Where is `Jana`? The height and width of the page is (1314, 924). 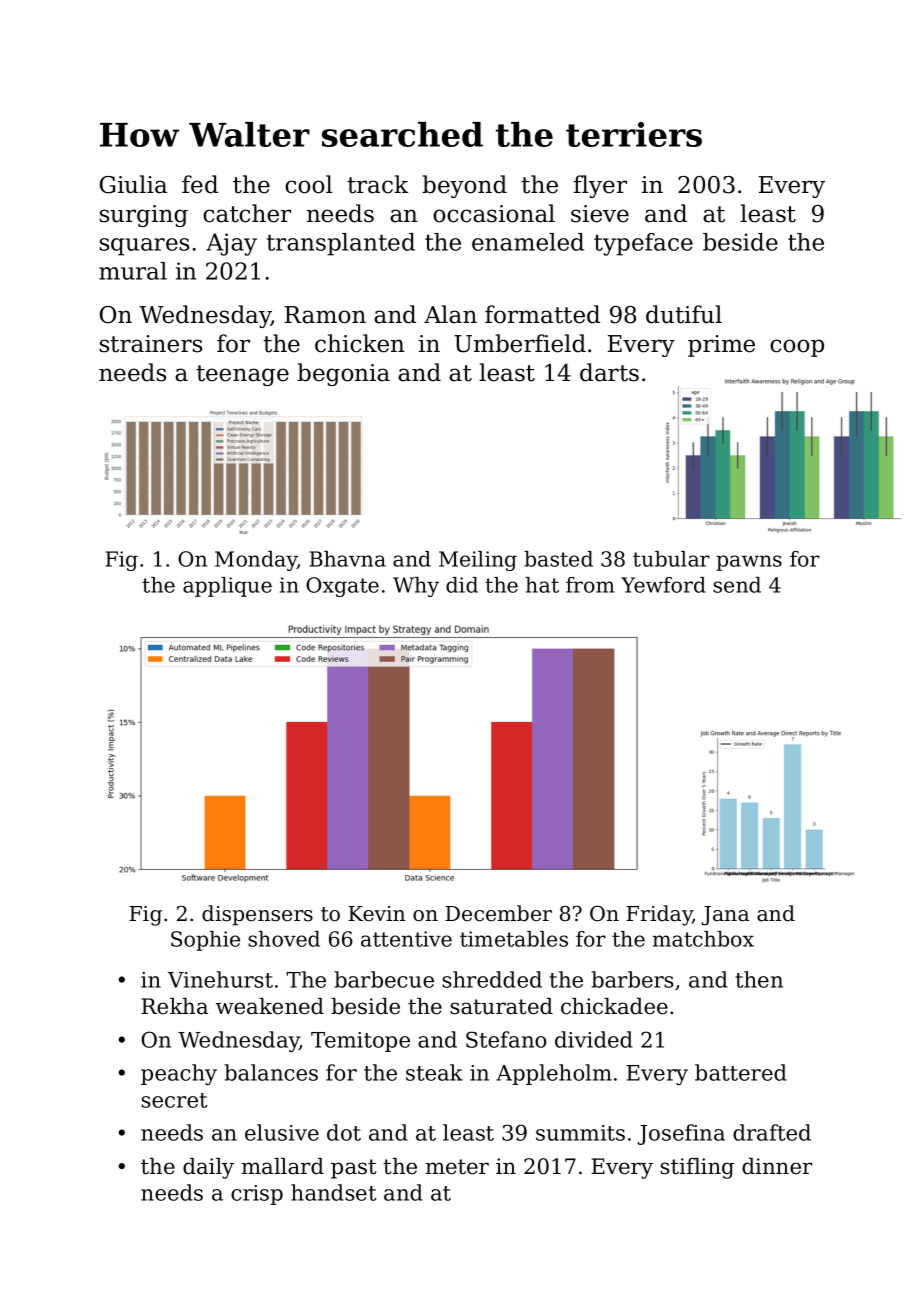
Jana is located at coordinates (725, 916).
